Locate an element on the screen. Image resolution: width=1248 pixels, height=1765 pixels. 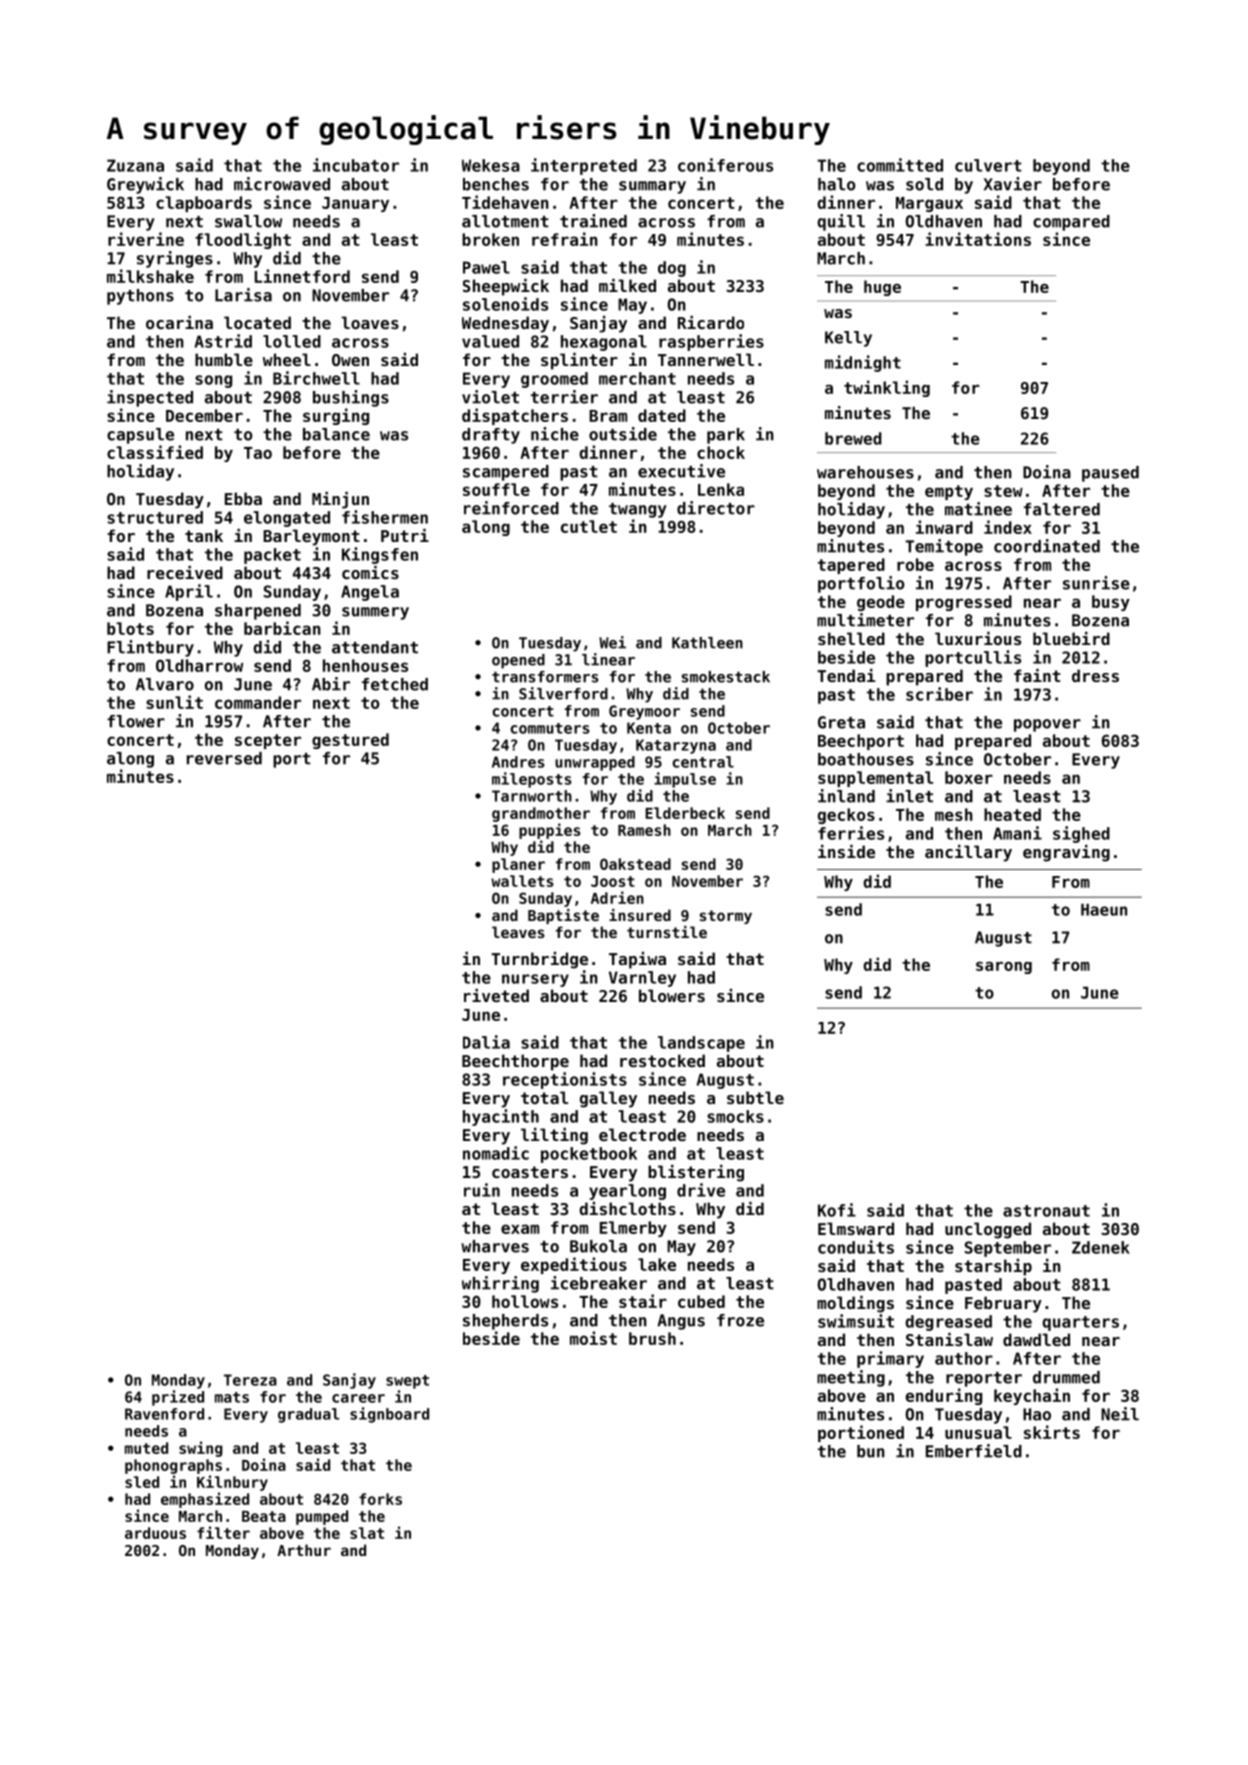
interpreted is located at coordinates (584, 166).
